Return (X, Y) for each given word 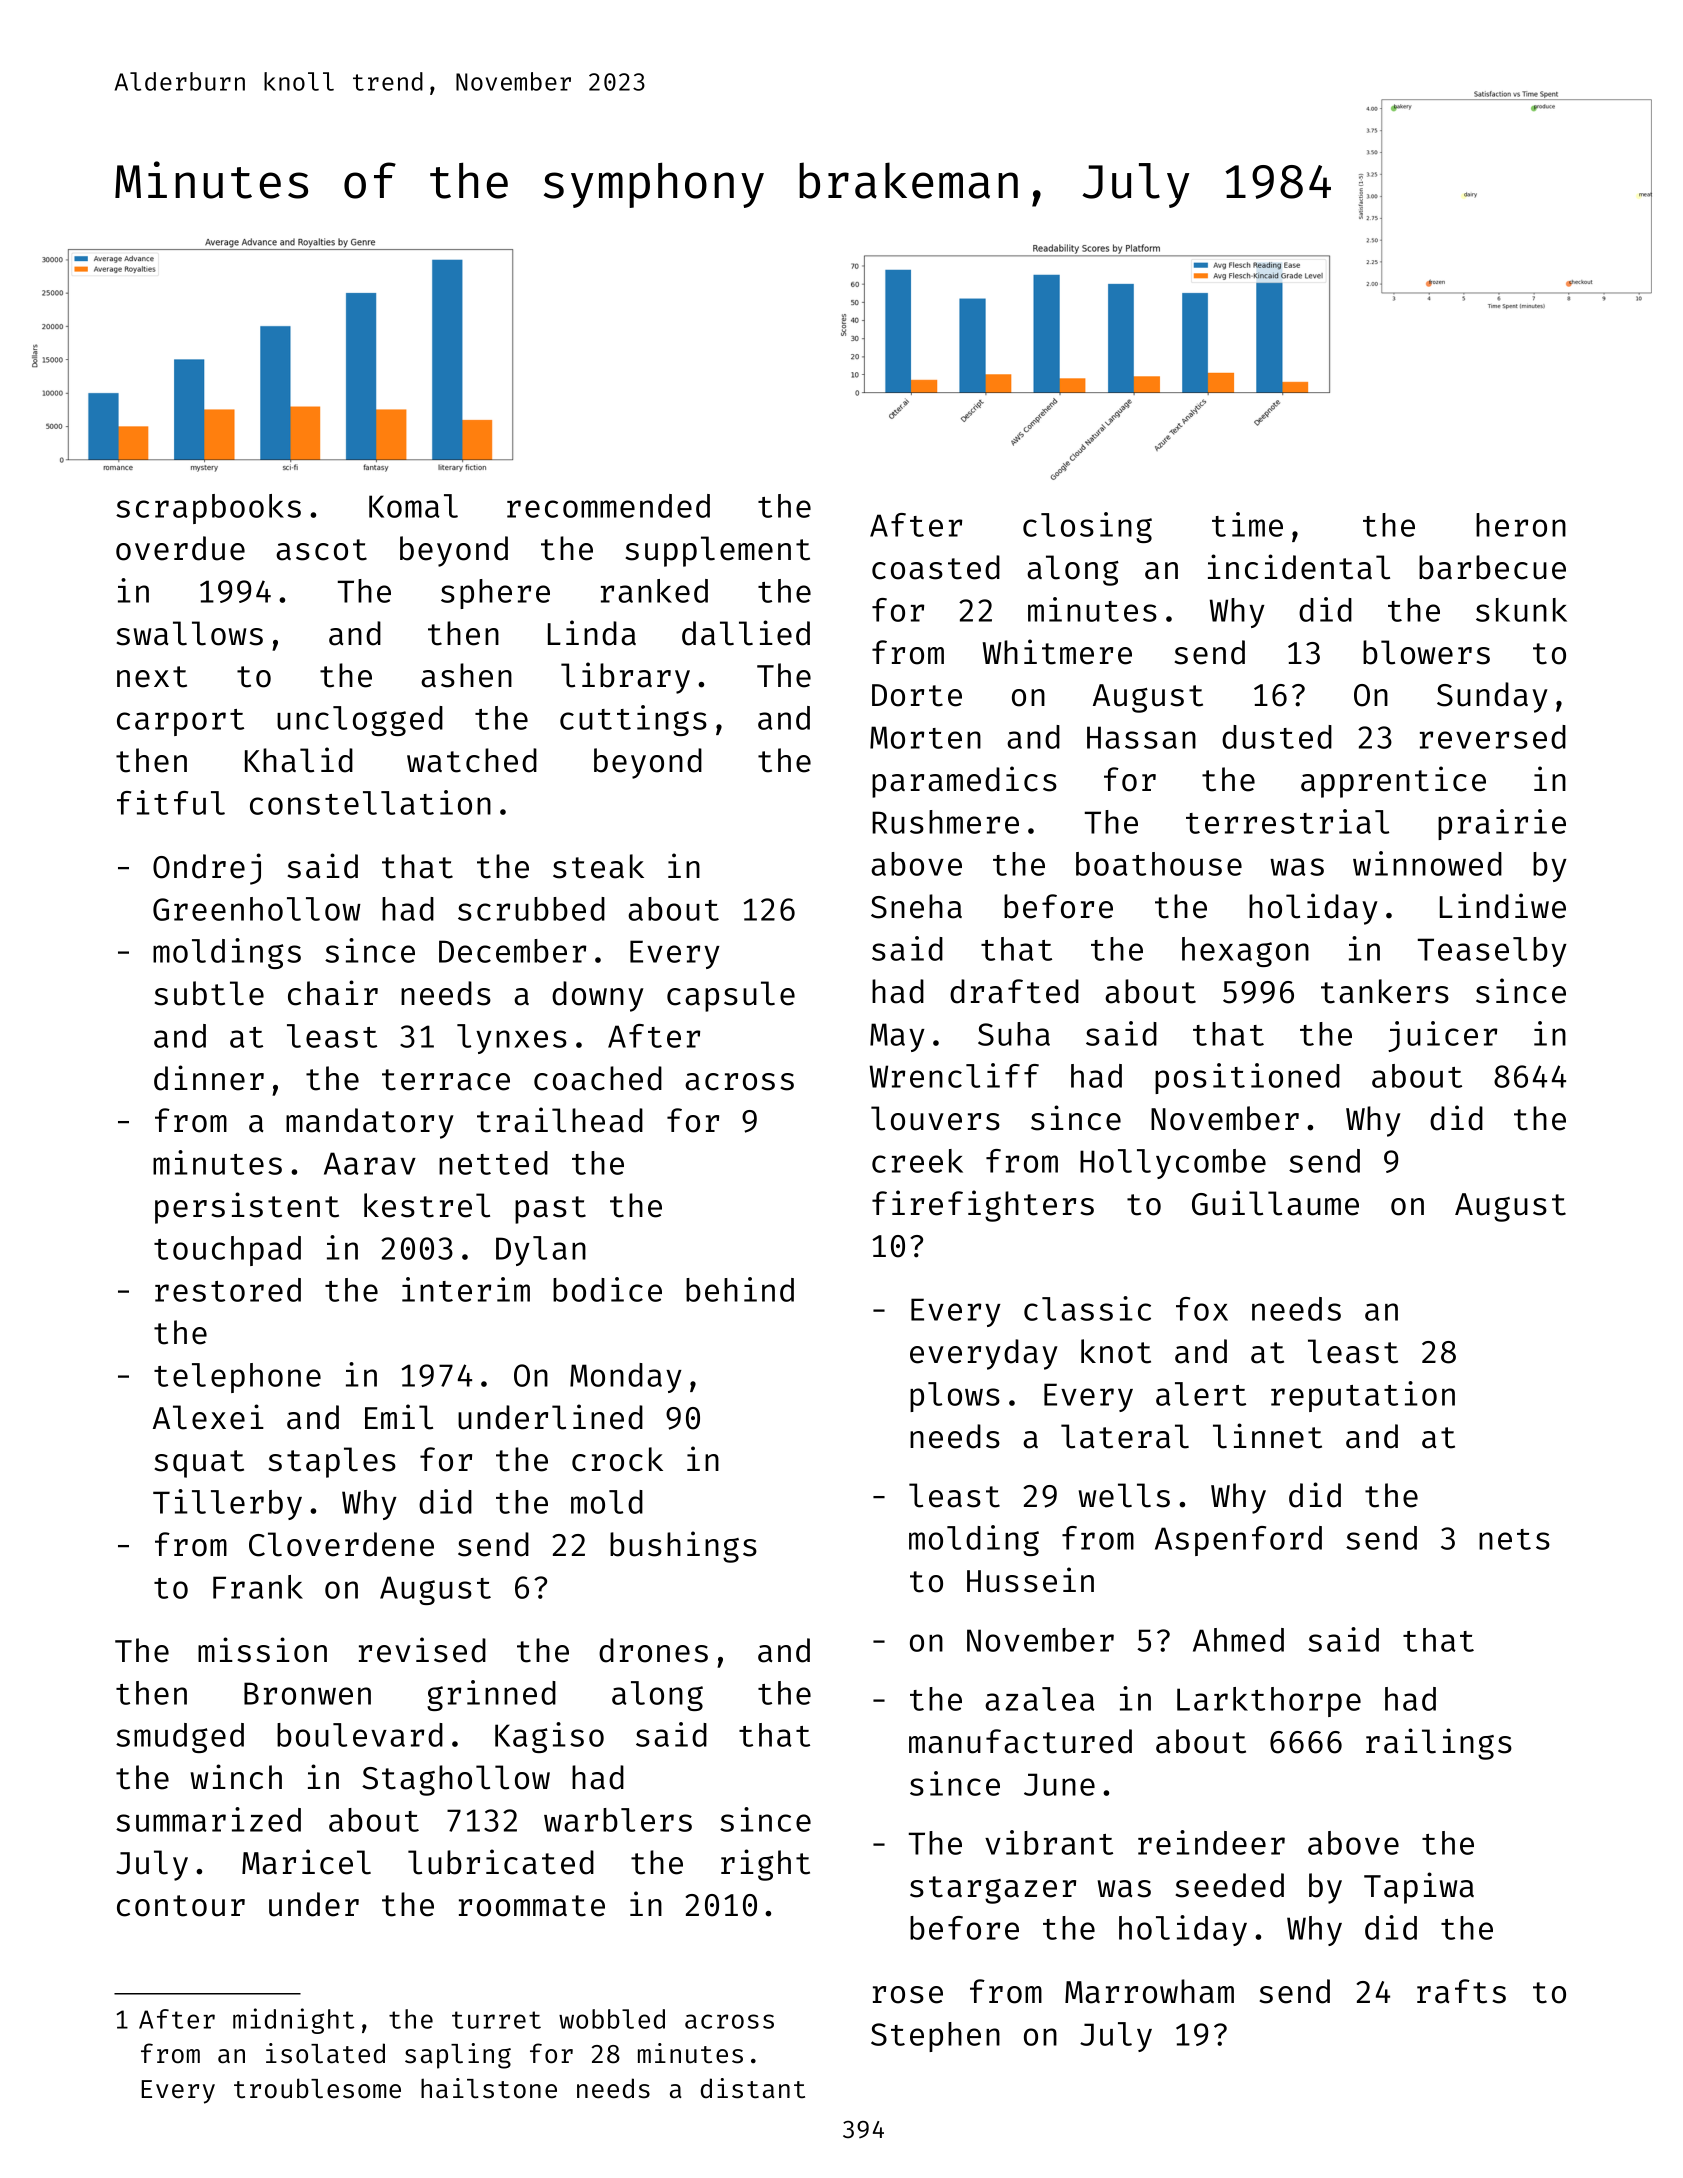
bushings (683, 1547)
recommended (608, 506)
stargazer (993, 1890)
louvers (935, 1118)
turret (496, 2020)
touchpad (227, 1251)
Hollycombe (1173, 1164)
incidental (1299, 567)
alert (1201, 1394)
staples (332, 1462)
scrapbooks (208, 509)
